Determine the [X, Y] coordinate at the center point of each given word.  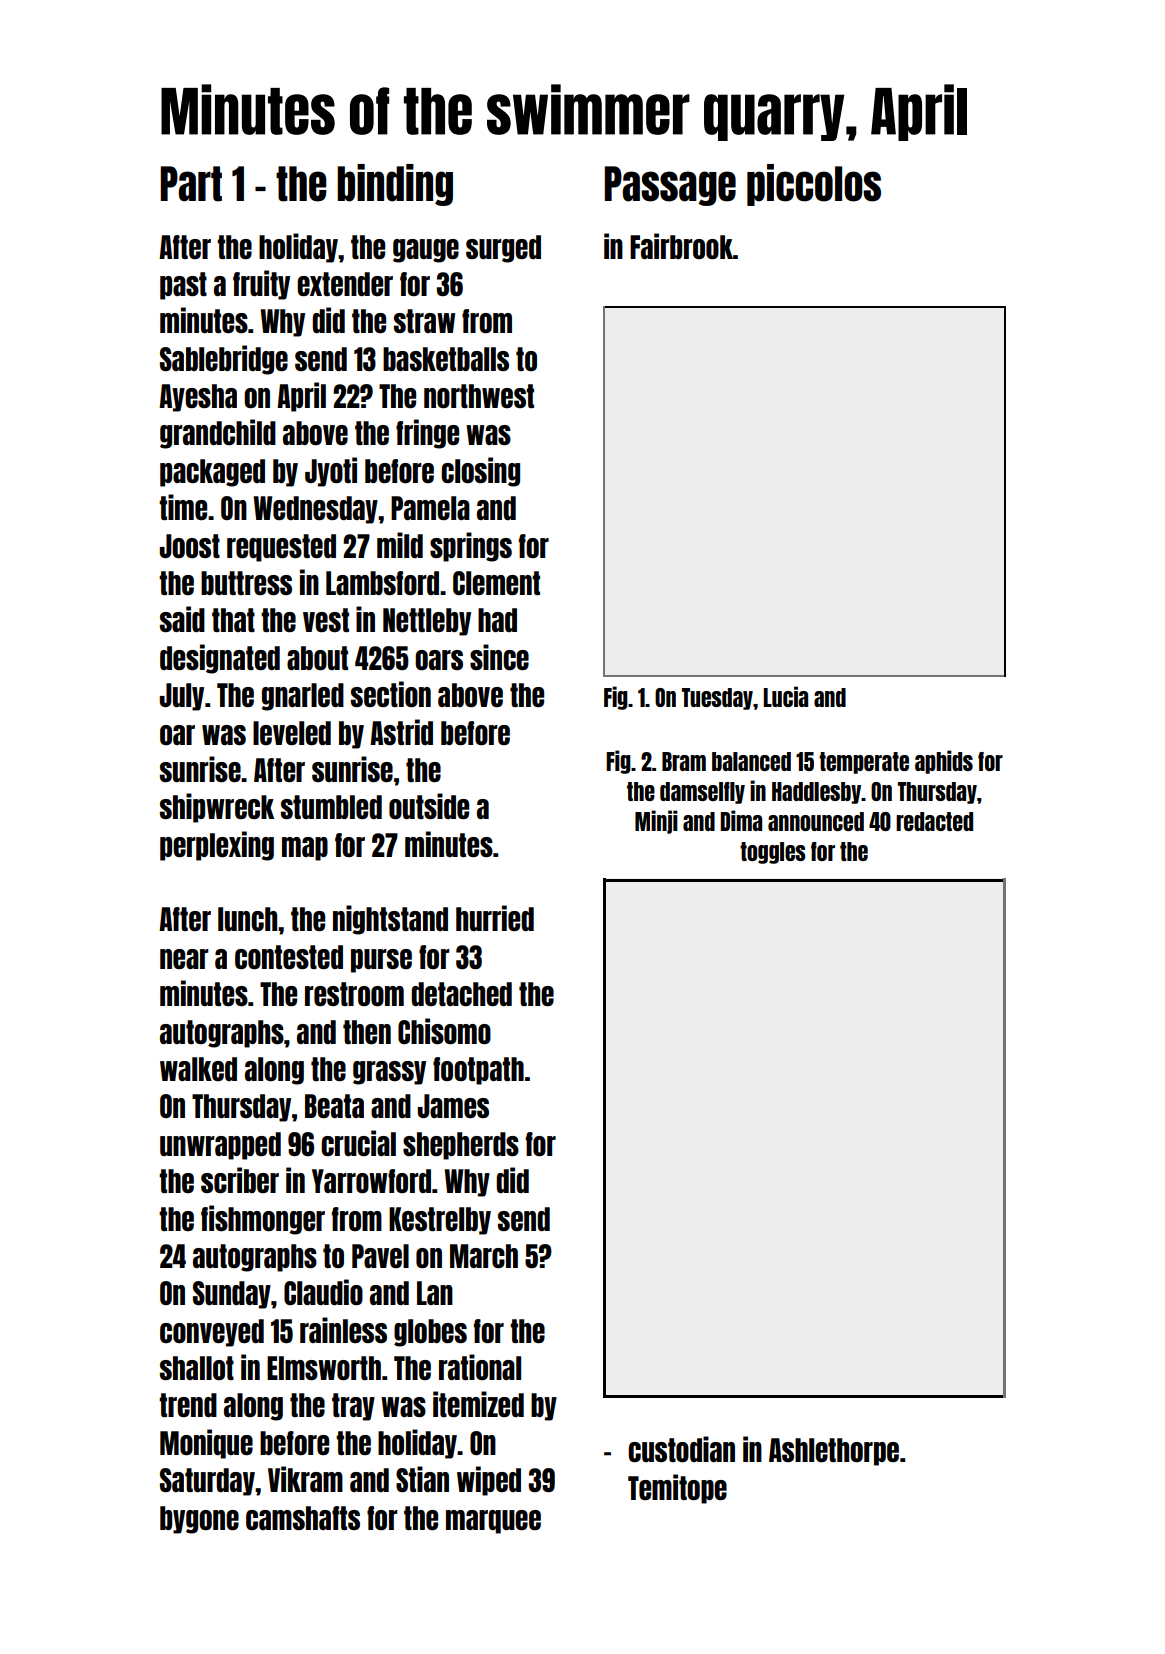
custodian [681, 1449]
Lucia [785, 696]
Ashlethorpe [834, 1452]
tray [353, 1407]
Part [191, 184]
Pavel [380, 1256]
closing [480, 472]
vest [326, 620]
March [484, 1256]
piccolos [814, 185]
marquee [493, 1522]
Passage [670, 186]
